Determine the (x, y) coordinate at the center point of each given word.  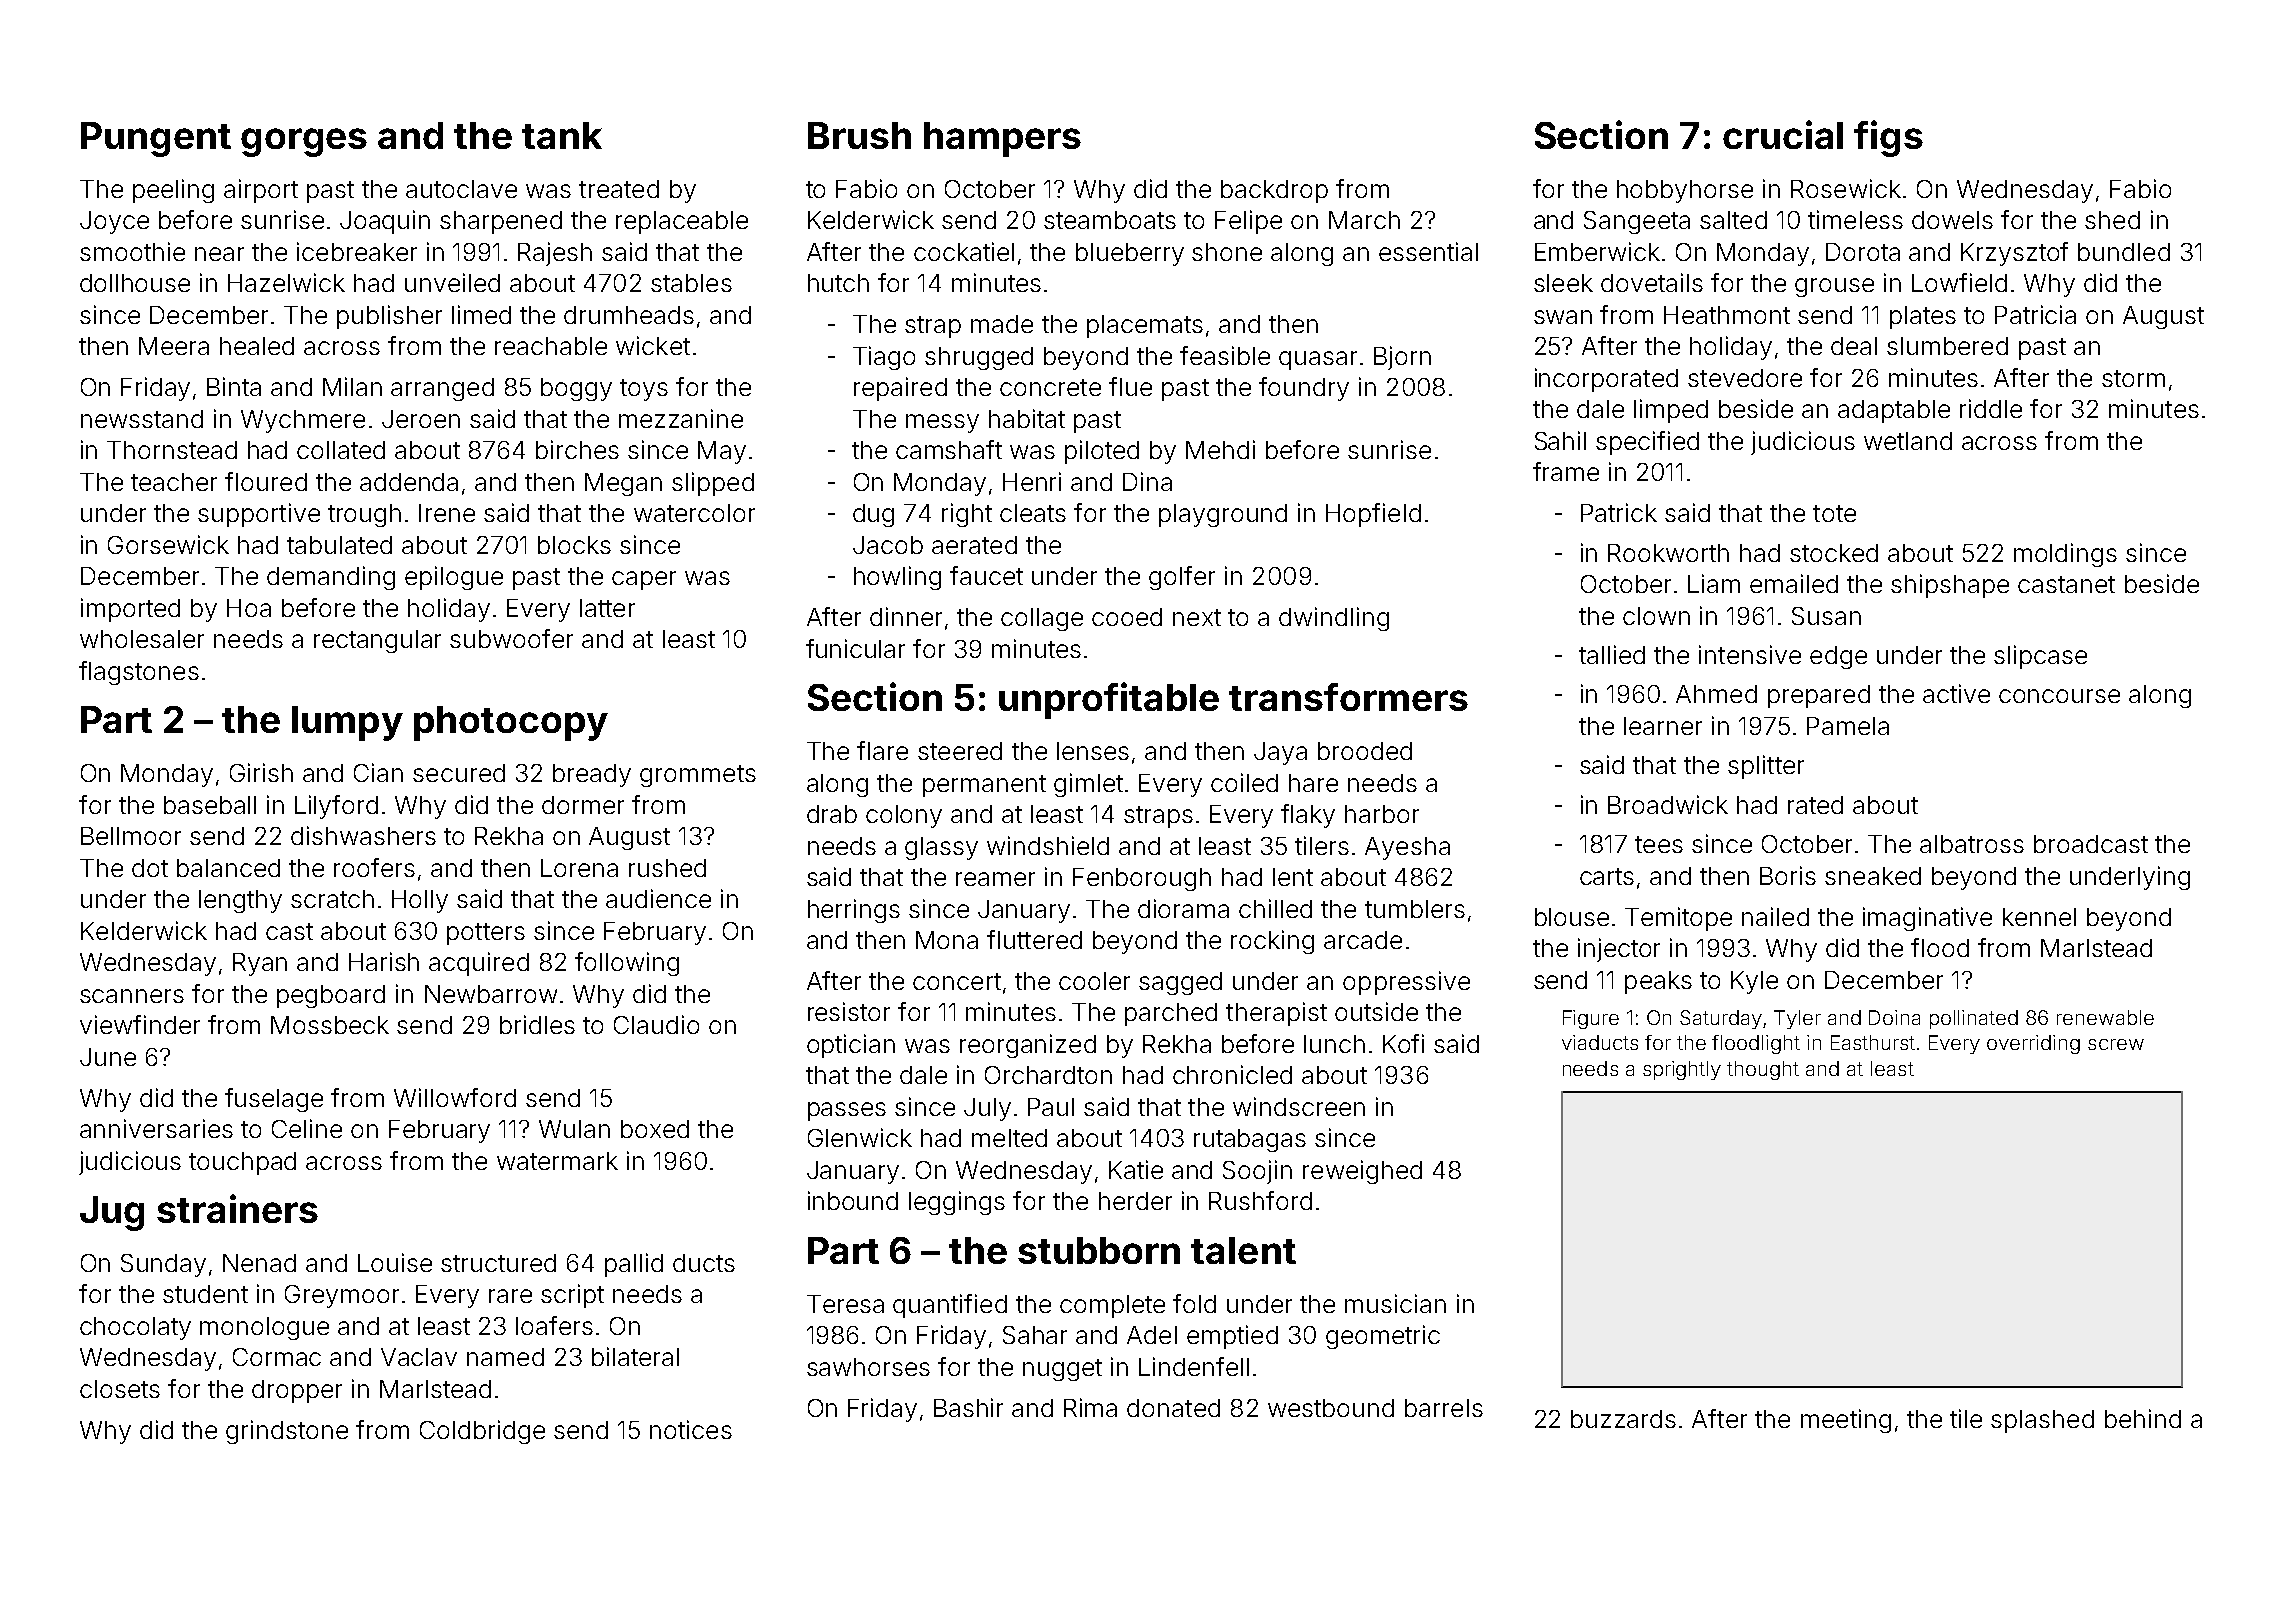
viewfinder (140, 1024)
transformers (1348, 697)
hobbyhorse (1685, 191)
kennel (2039, 917)
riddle (1991, 408)
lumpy (347, 723)
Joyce (114, 222)
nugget (1062, 1370)
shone (1227, 252)
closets (120, 1389)
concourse (2059, 696)
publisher (389, 317)
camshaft (949, 449)
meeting (1846, 1421)
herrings (854, 911)
